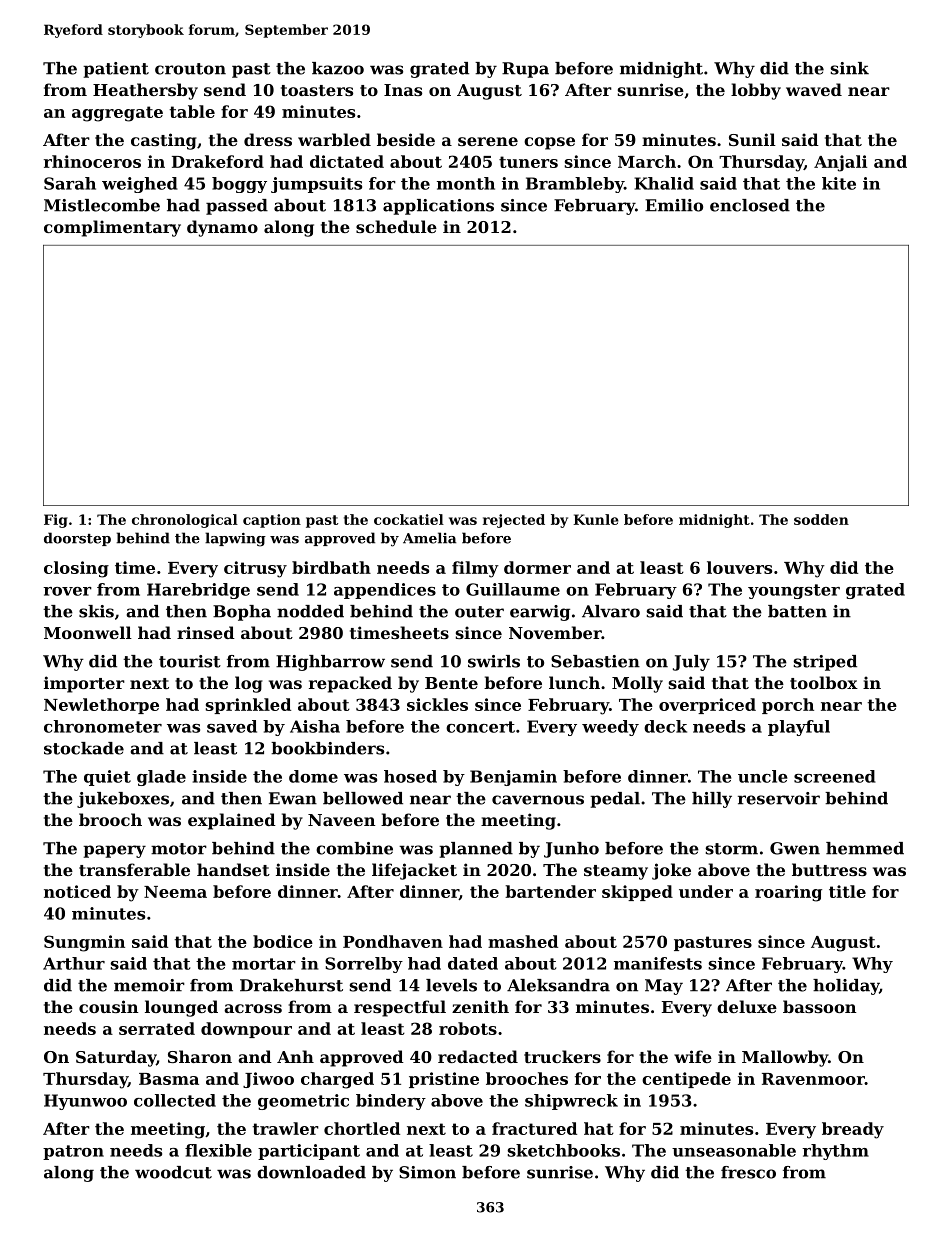 This screenshot has width=952, height=1233. I want to click on cockatiel, so click(409, 519).
